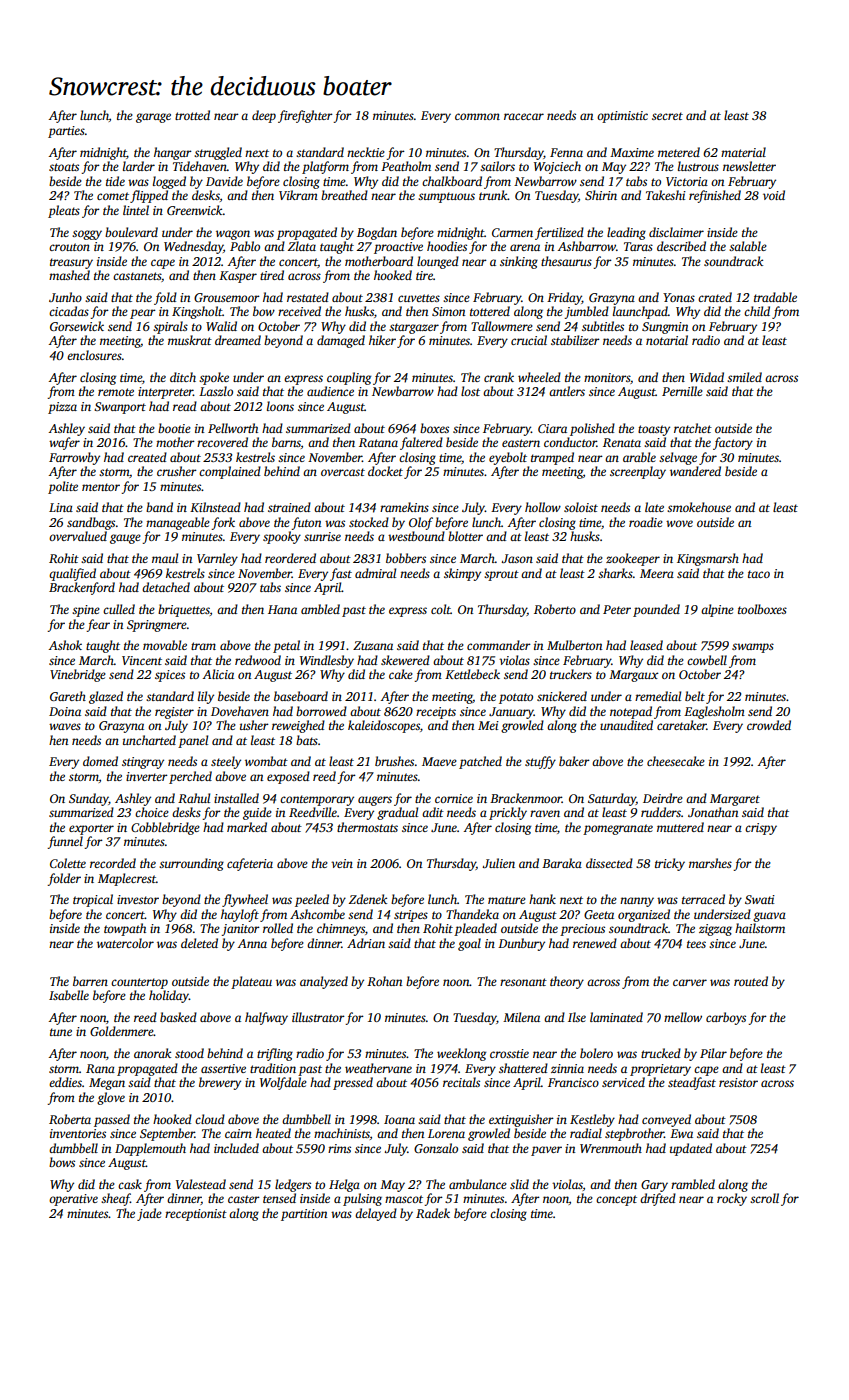 The height and width of the page is (1400, 849). Describe the element at coordinates (462, 574) in the page. I see `skimpy` at that location.
